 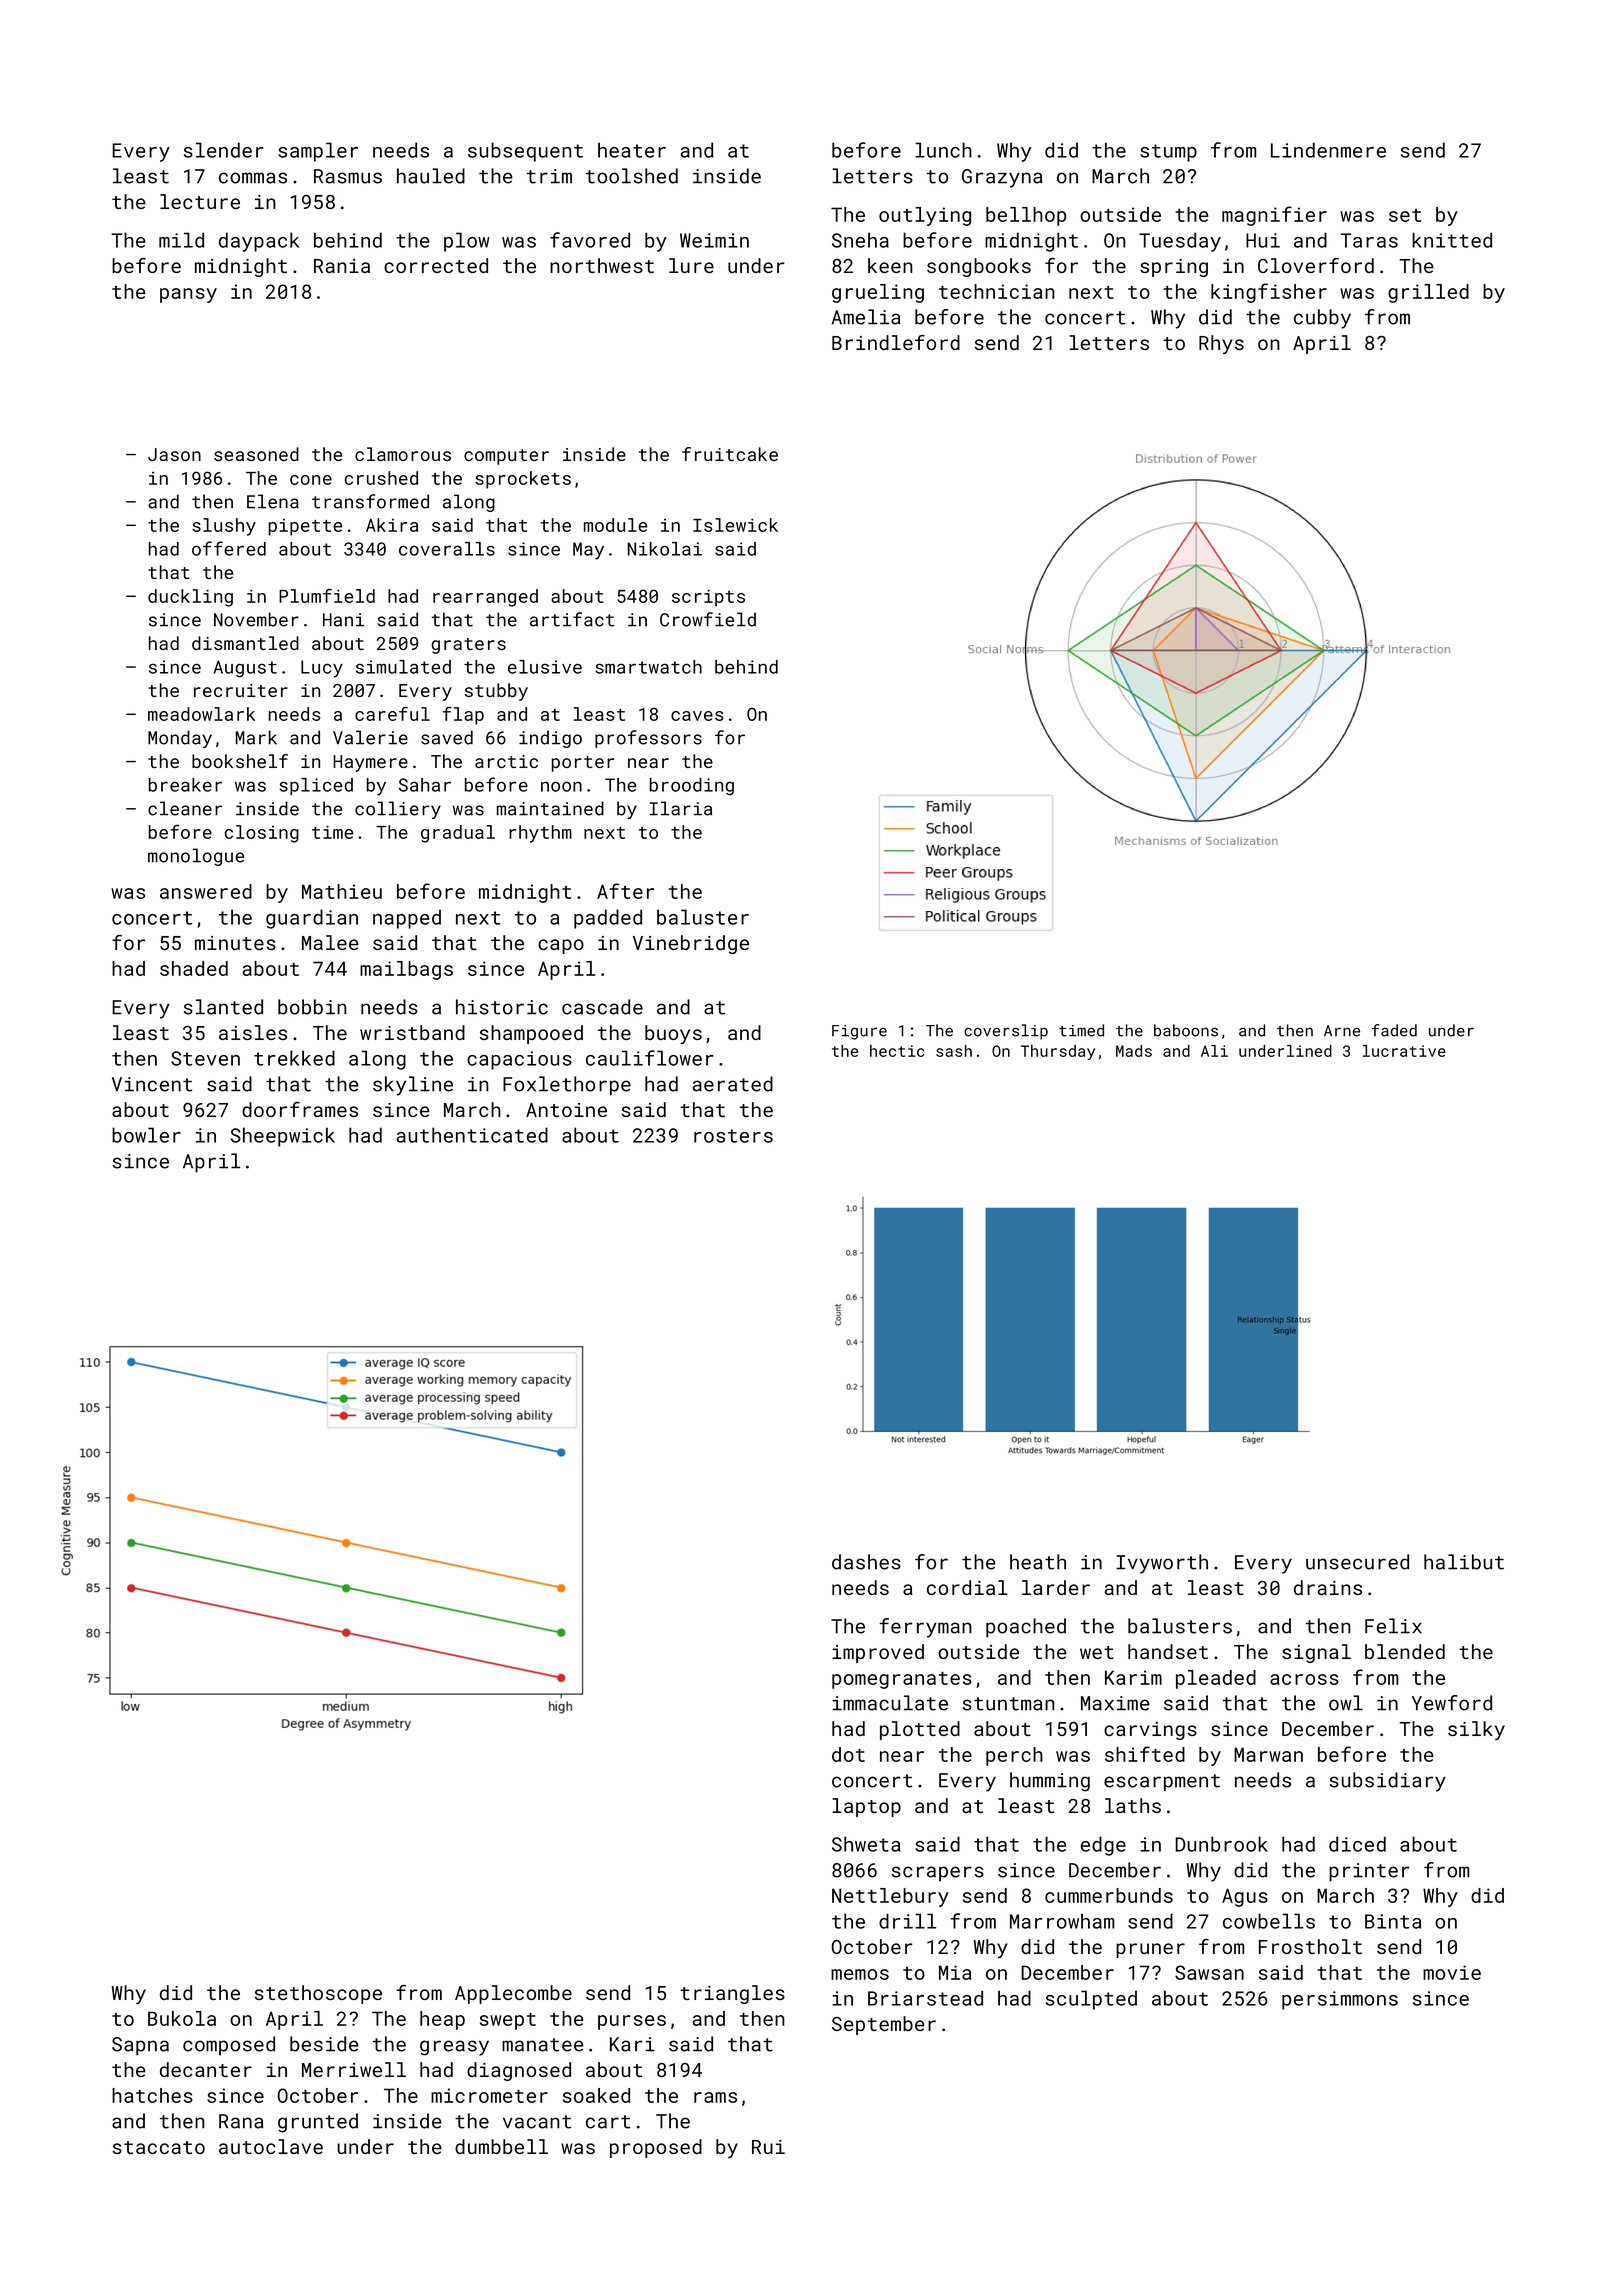 I want to click on Yewford, so click(x=1452, y=1703).
